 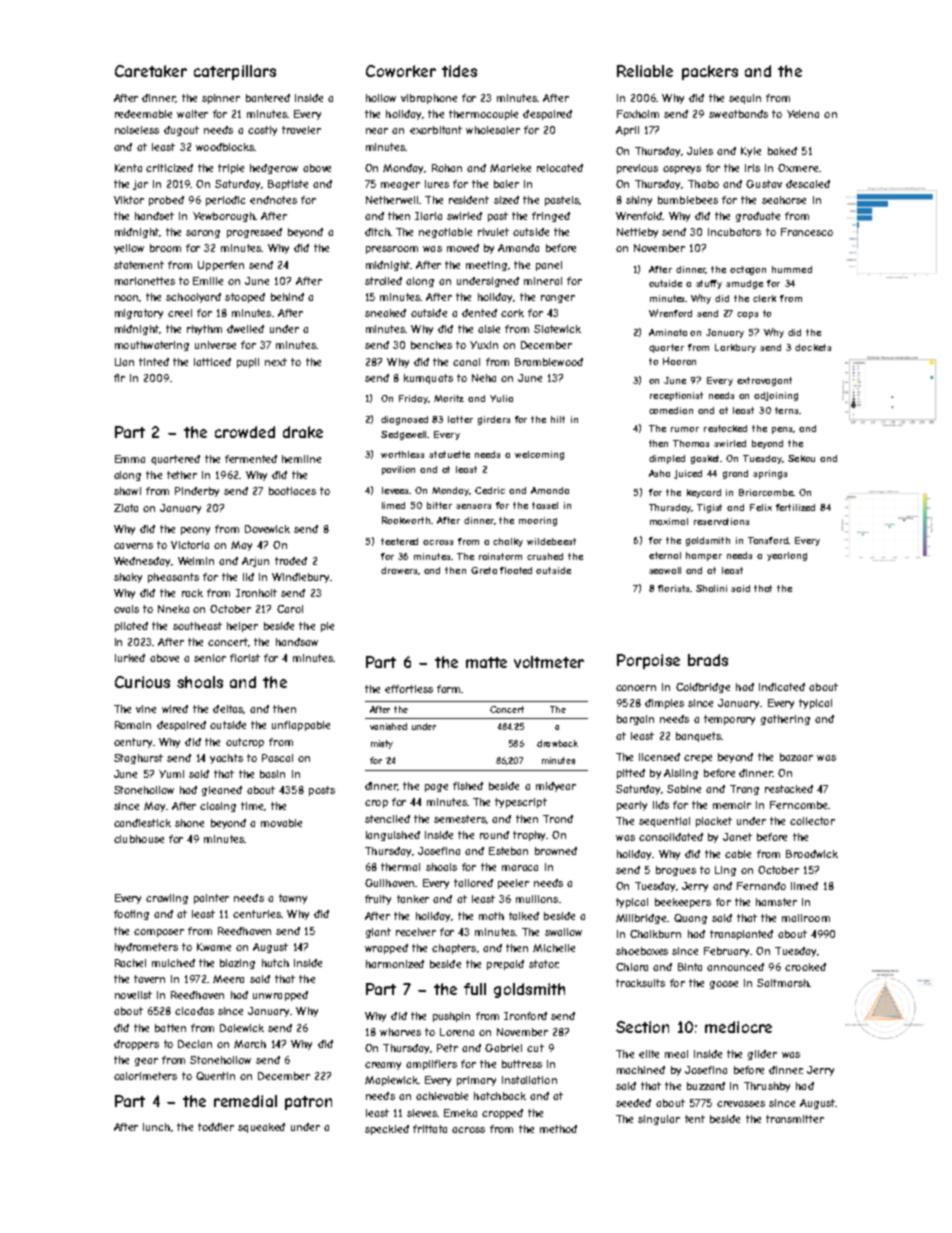 What do you see at coordinates (396, 490) in the image?
I see `levees` at bounding box center [396, 490].
